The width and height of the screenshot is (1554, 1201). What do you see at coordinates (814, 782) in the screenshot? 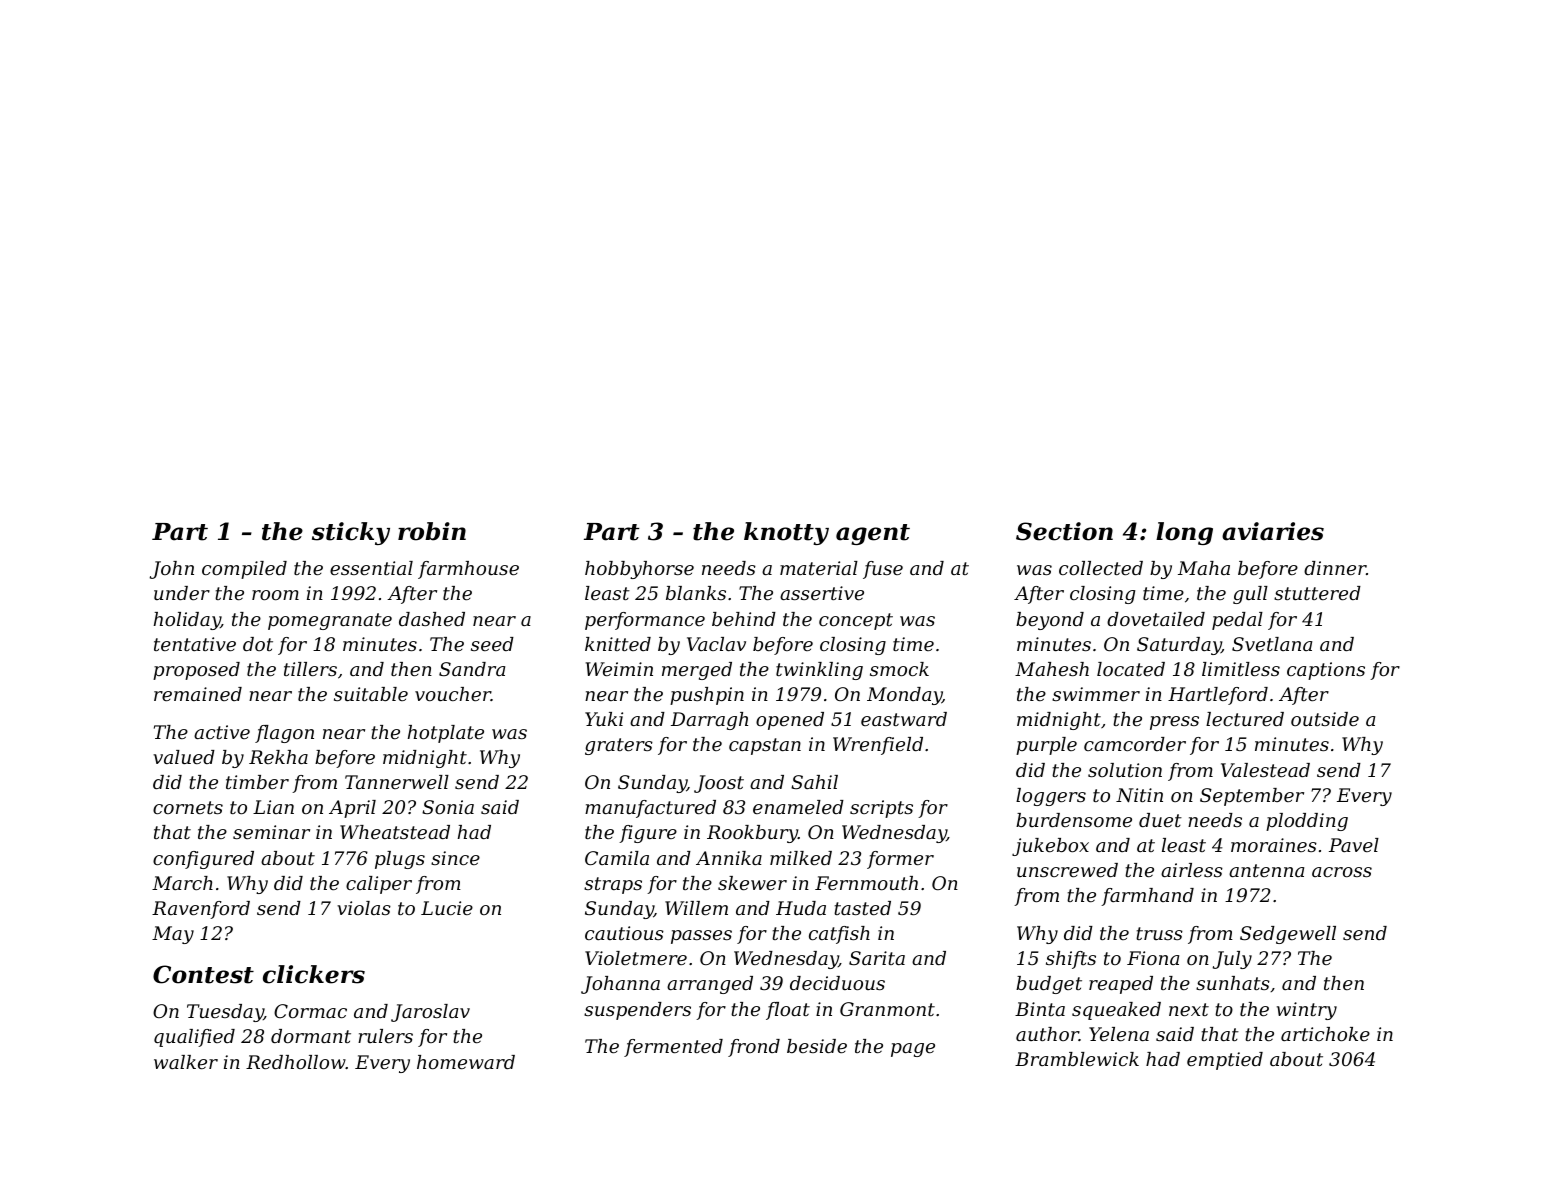
I see `Sahil` at bounding box center [814, 782].
